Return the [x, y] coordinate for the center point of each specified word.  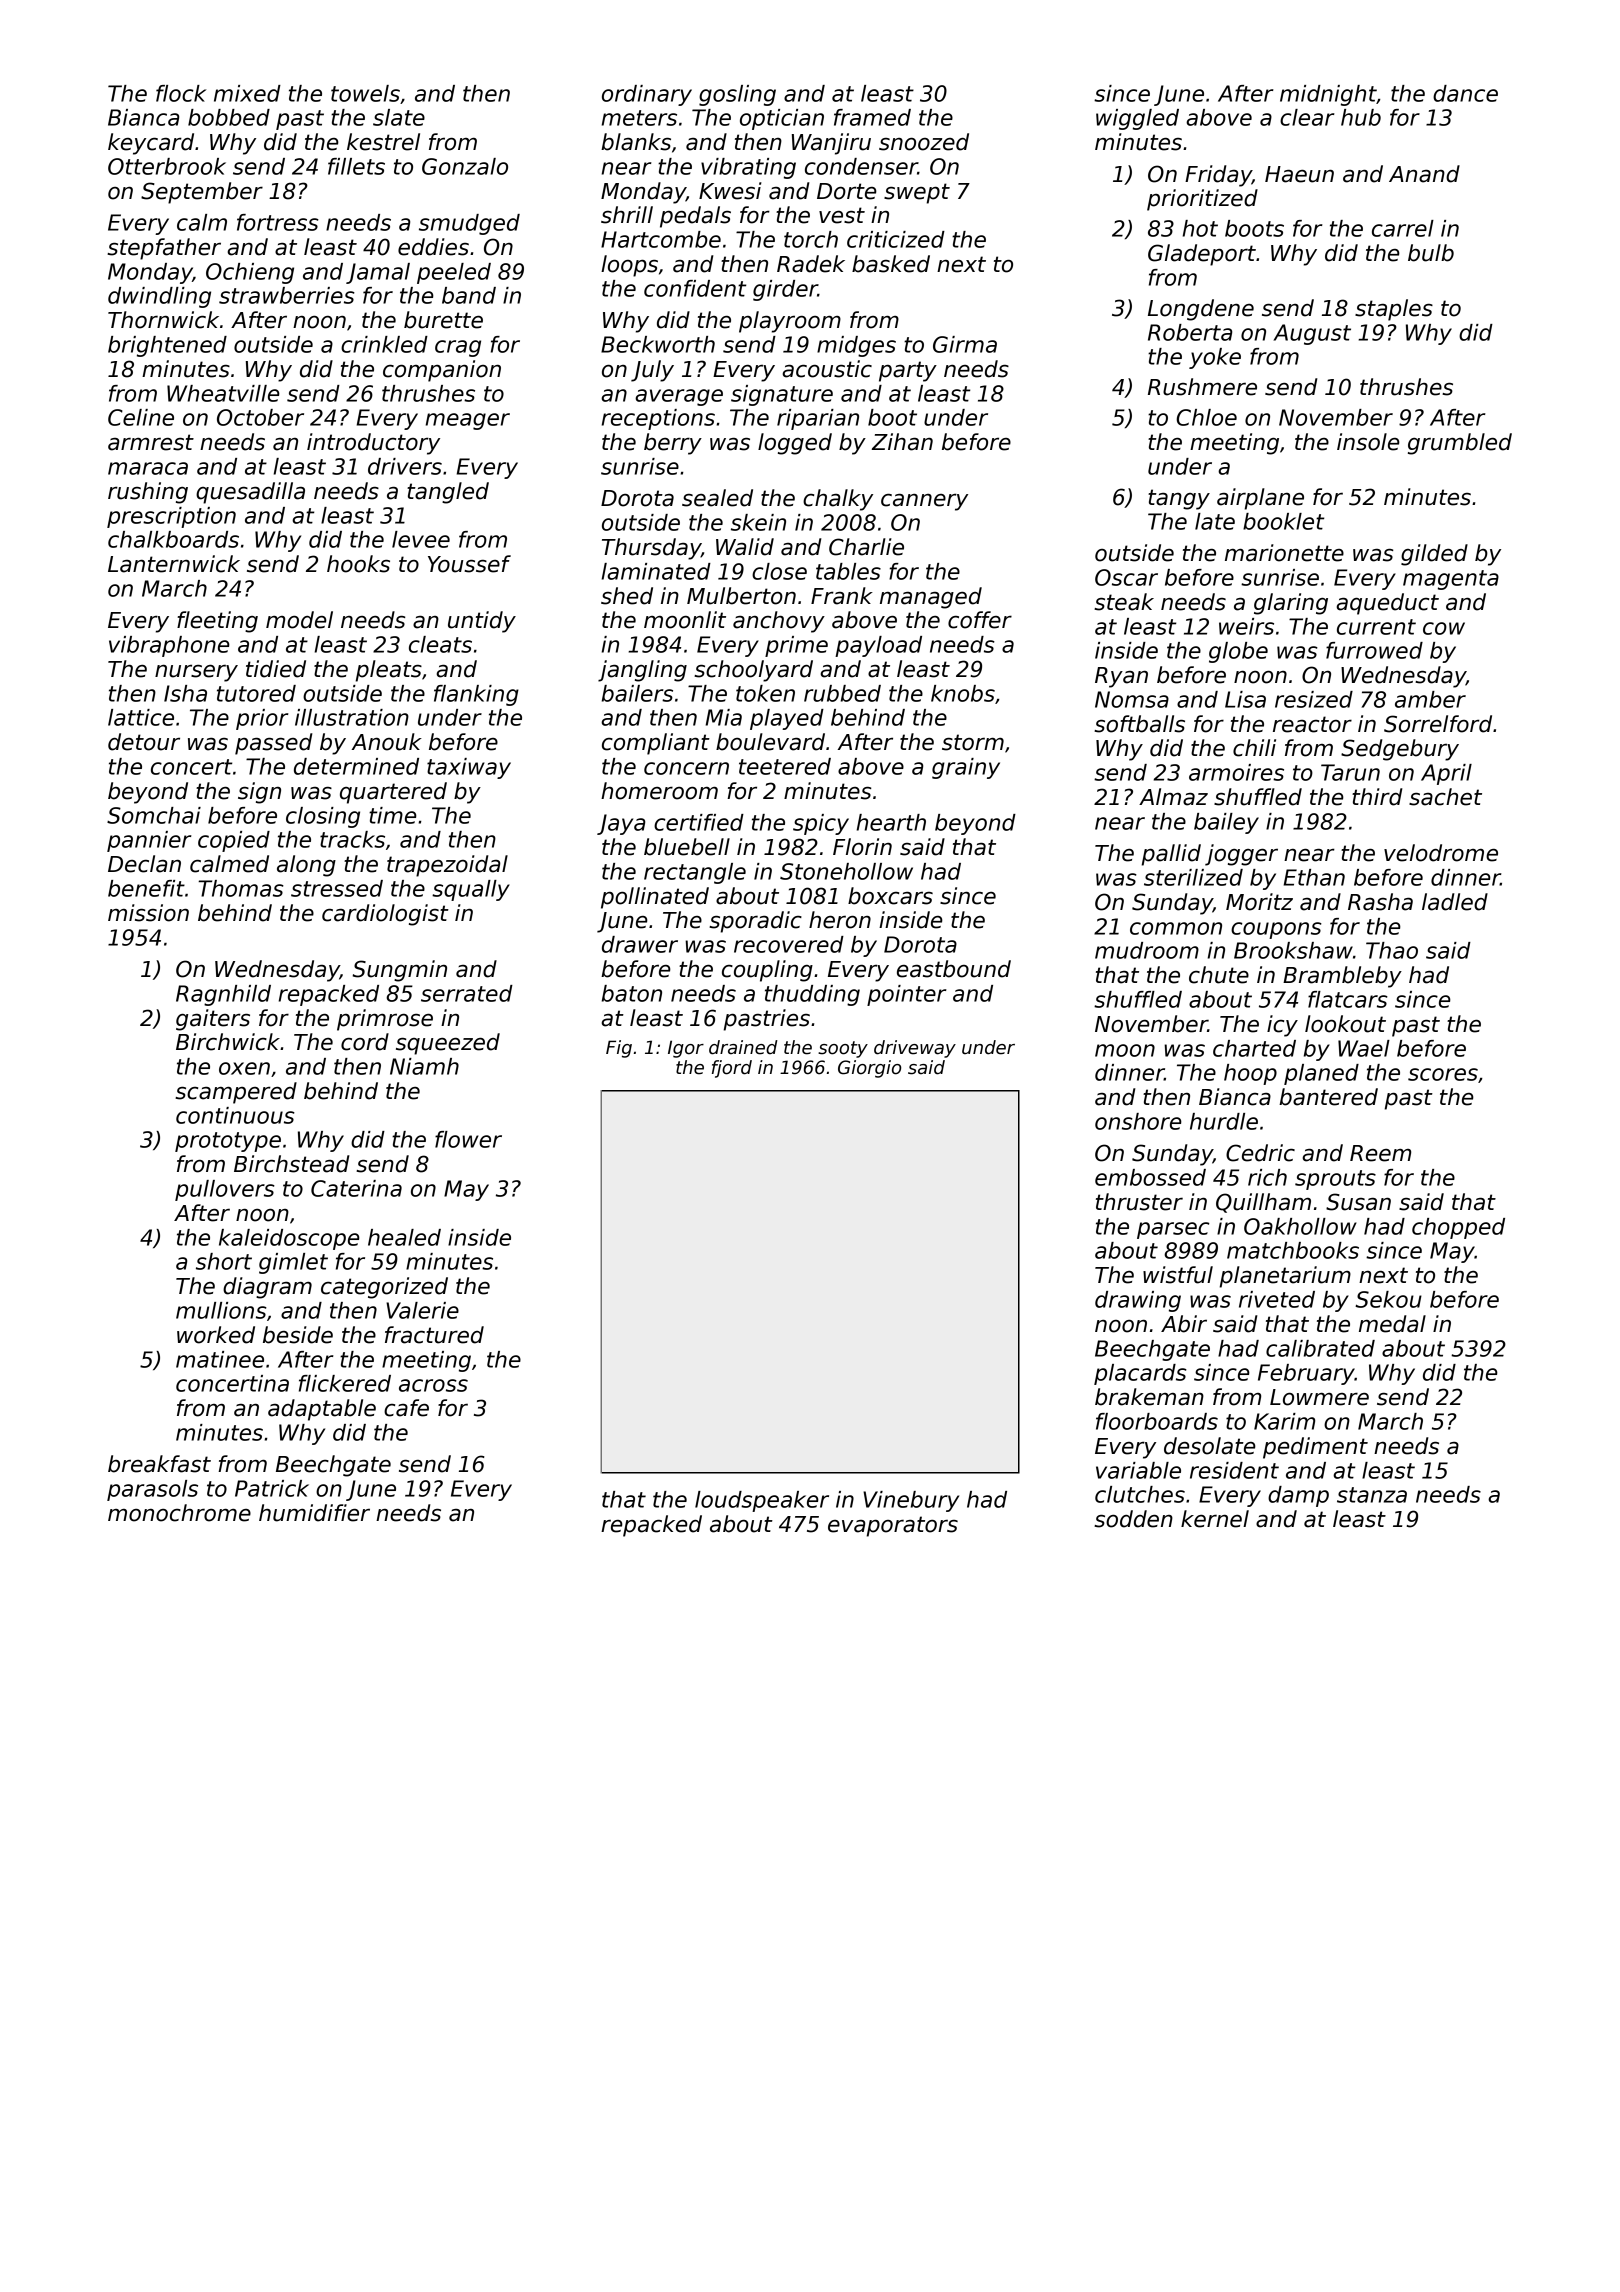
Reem [1380, 1153]
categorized [384, 1288]
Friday [1218, 176]
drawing [1138, 1301]
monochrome [179, 1513]
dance [1465, 93]
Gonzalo [465, 166]
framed [872, 117]
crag [458, 348]
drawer [640, 944]
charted [1254, 1048]
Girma [965, 344]
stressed [337, 888]
